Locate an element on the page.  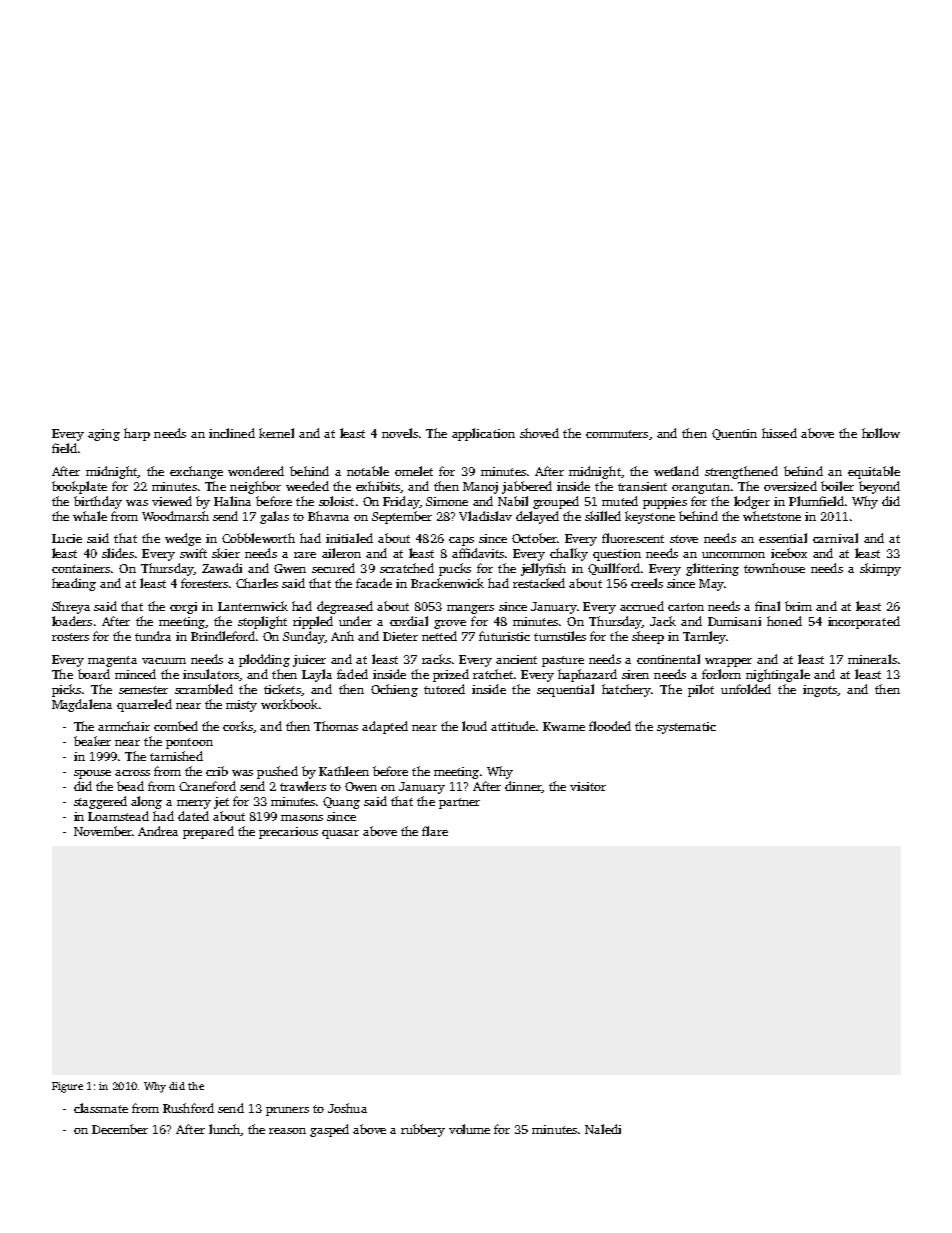
reason is located at coordinates (287, 1131).
